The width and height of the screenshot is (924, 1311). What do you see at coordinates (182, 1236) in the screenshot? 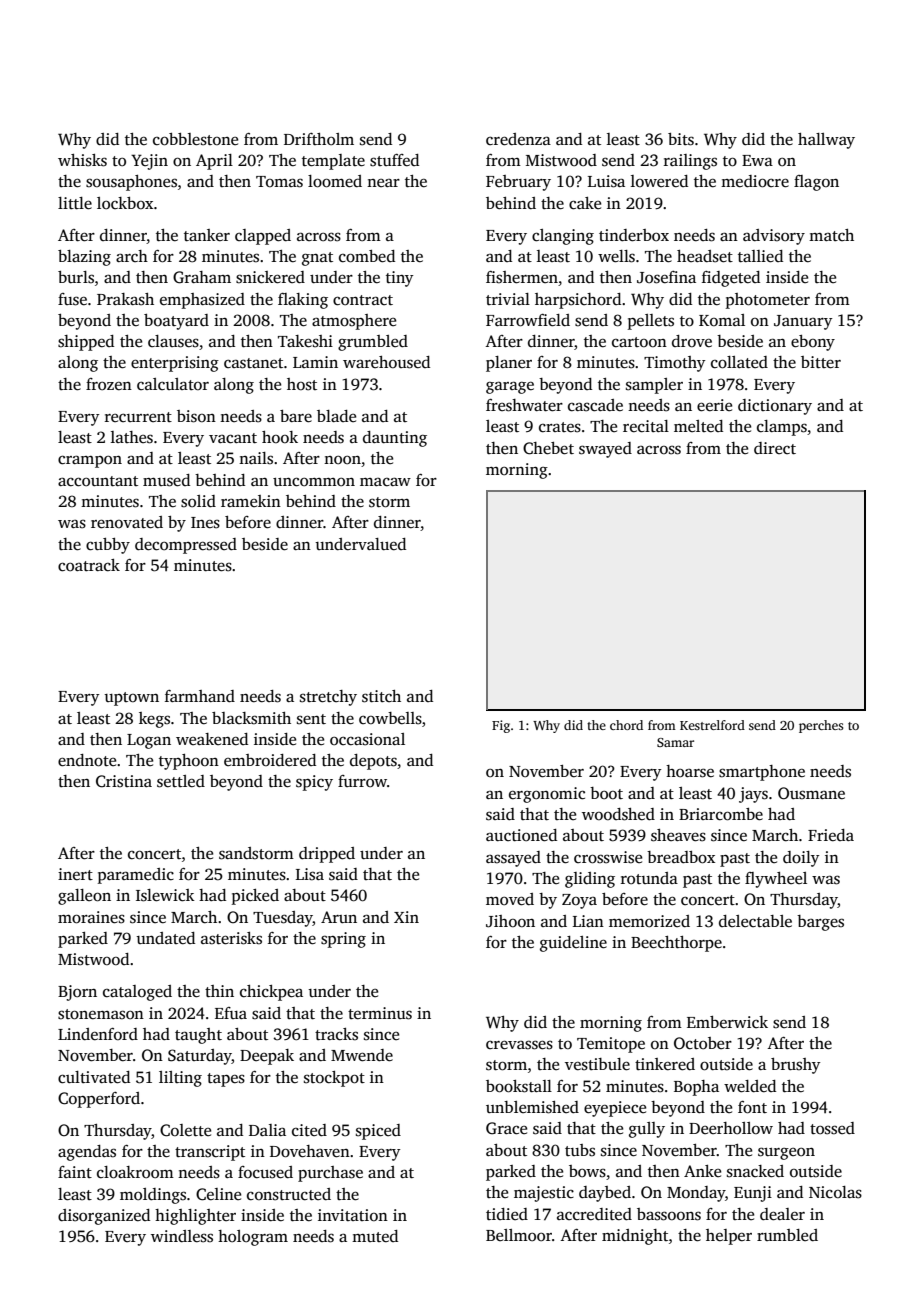
I see `windless` at bounding box center [182, 1236].
